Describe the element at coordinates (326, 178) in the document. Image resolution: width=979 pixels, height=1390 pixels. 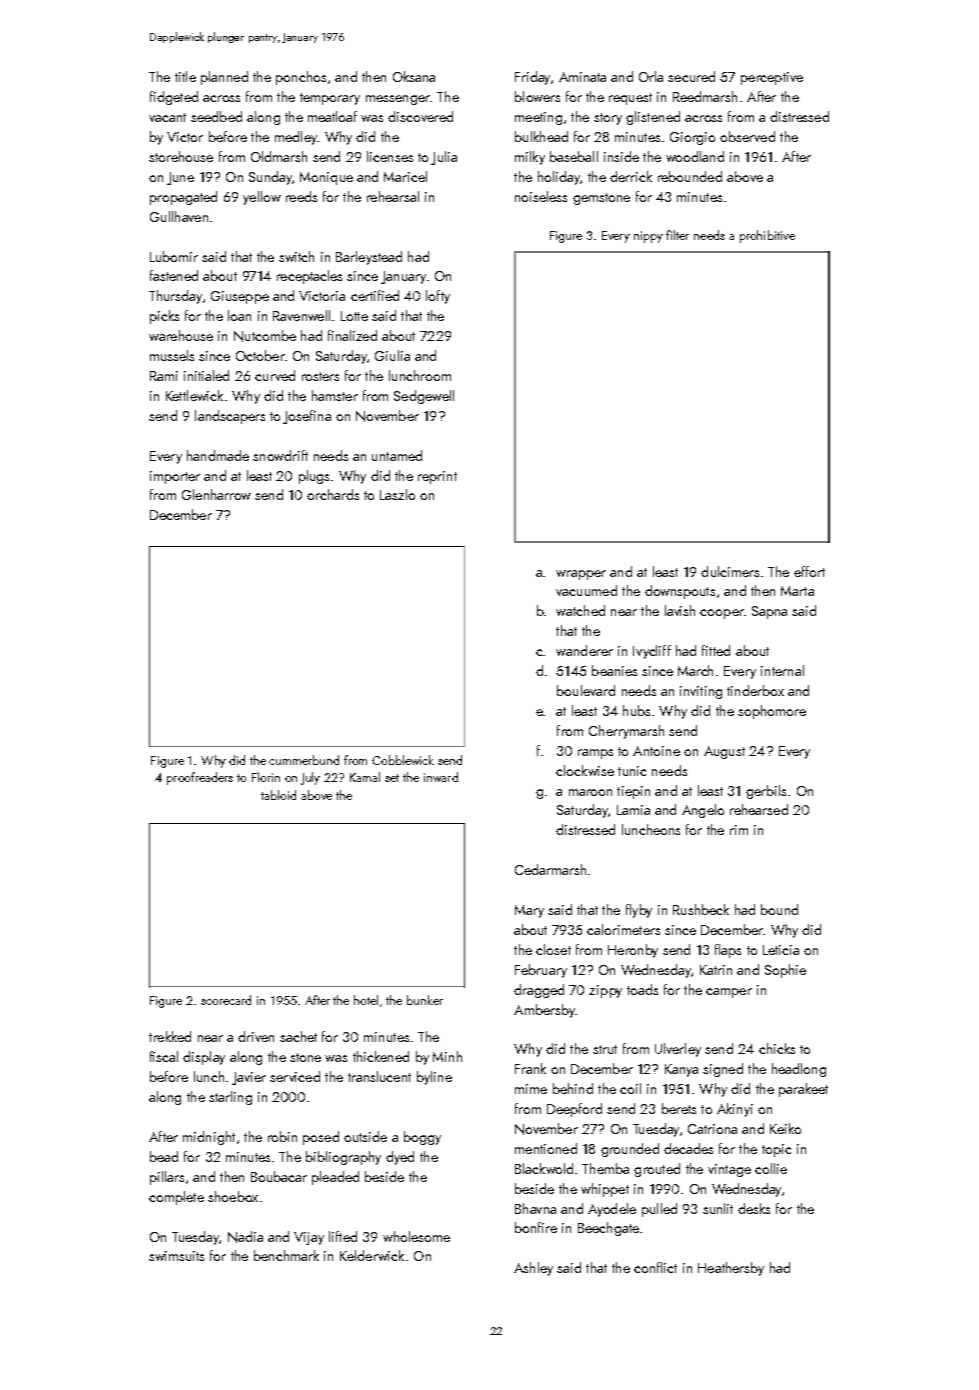
I see `Monique` at that location.
